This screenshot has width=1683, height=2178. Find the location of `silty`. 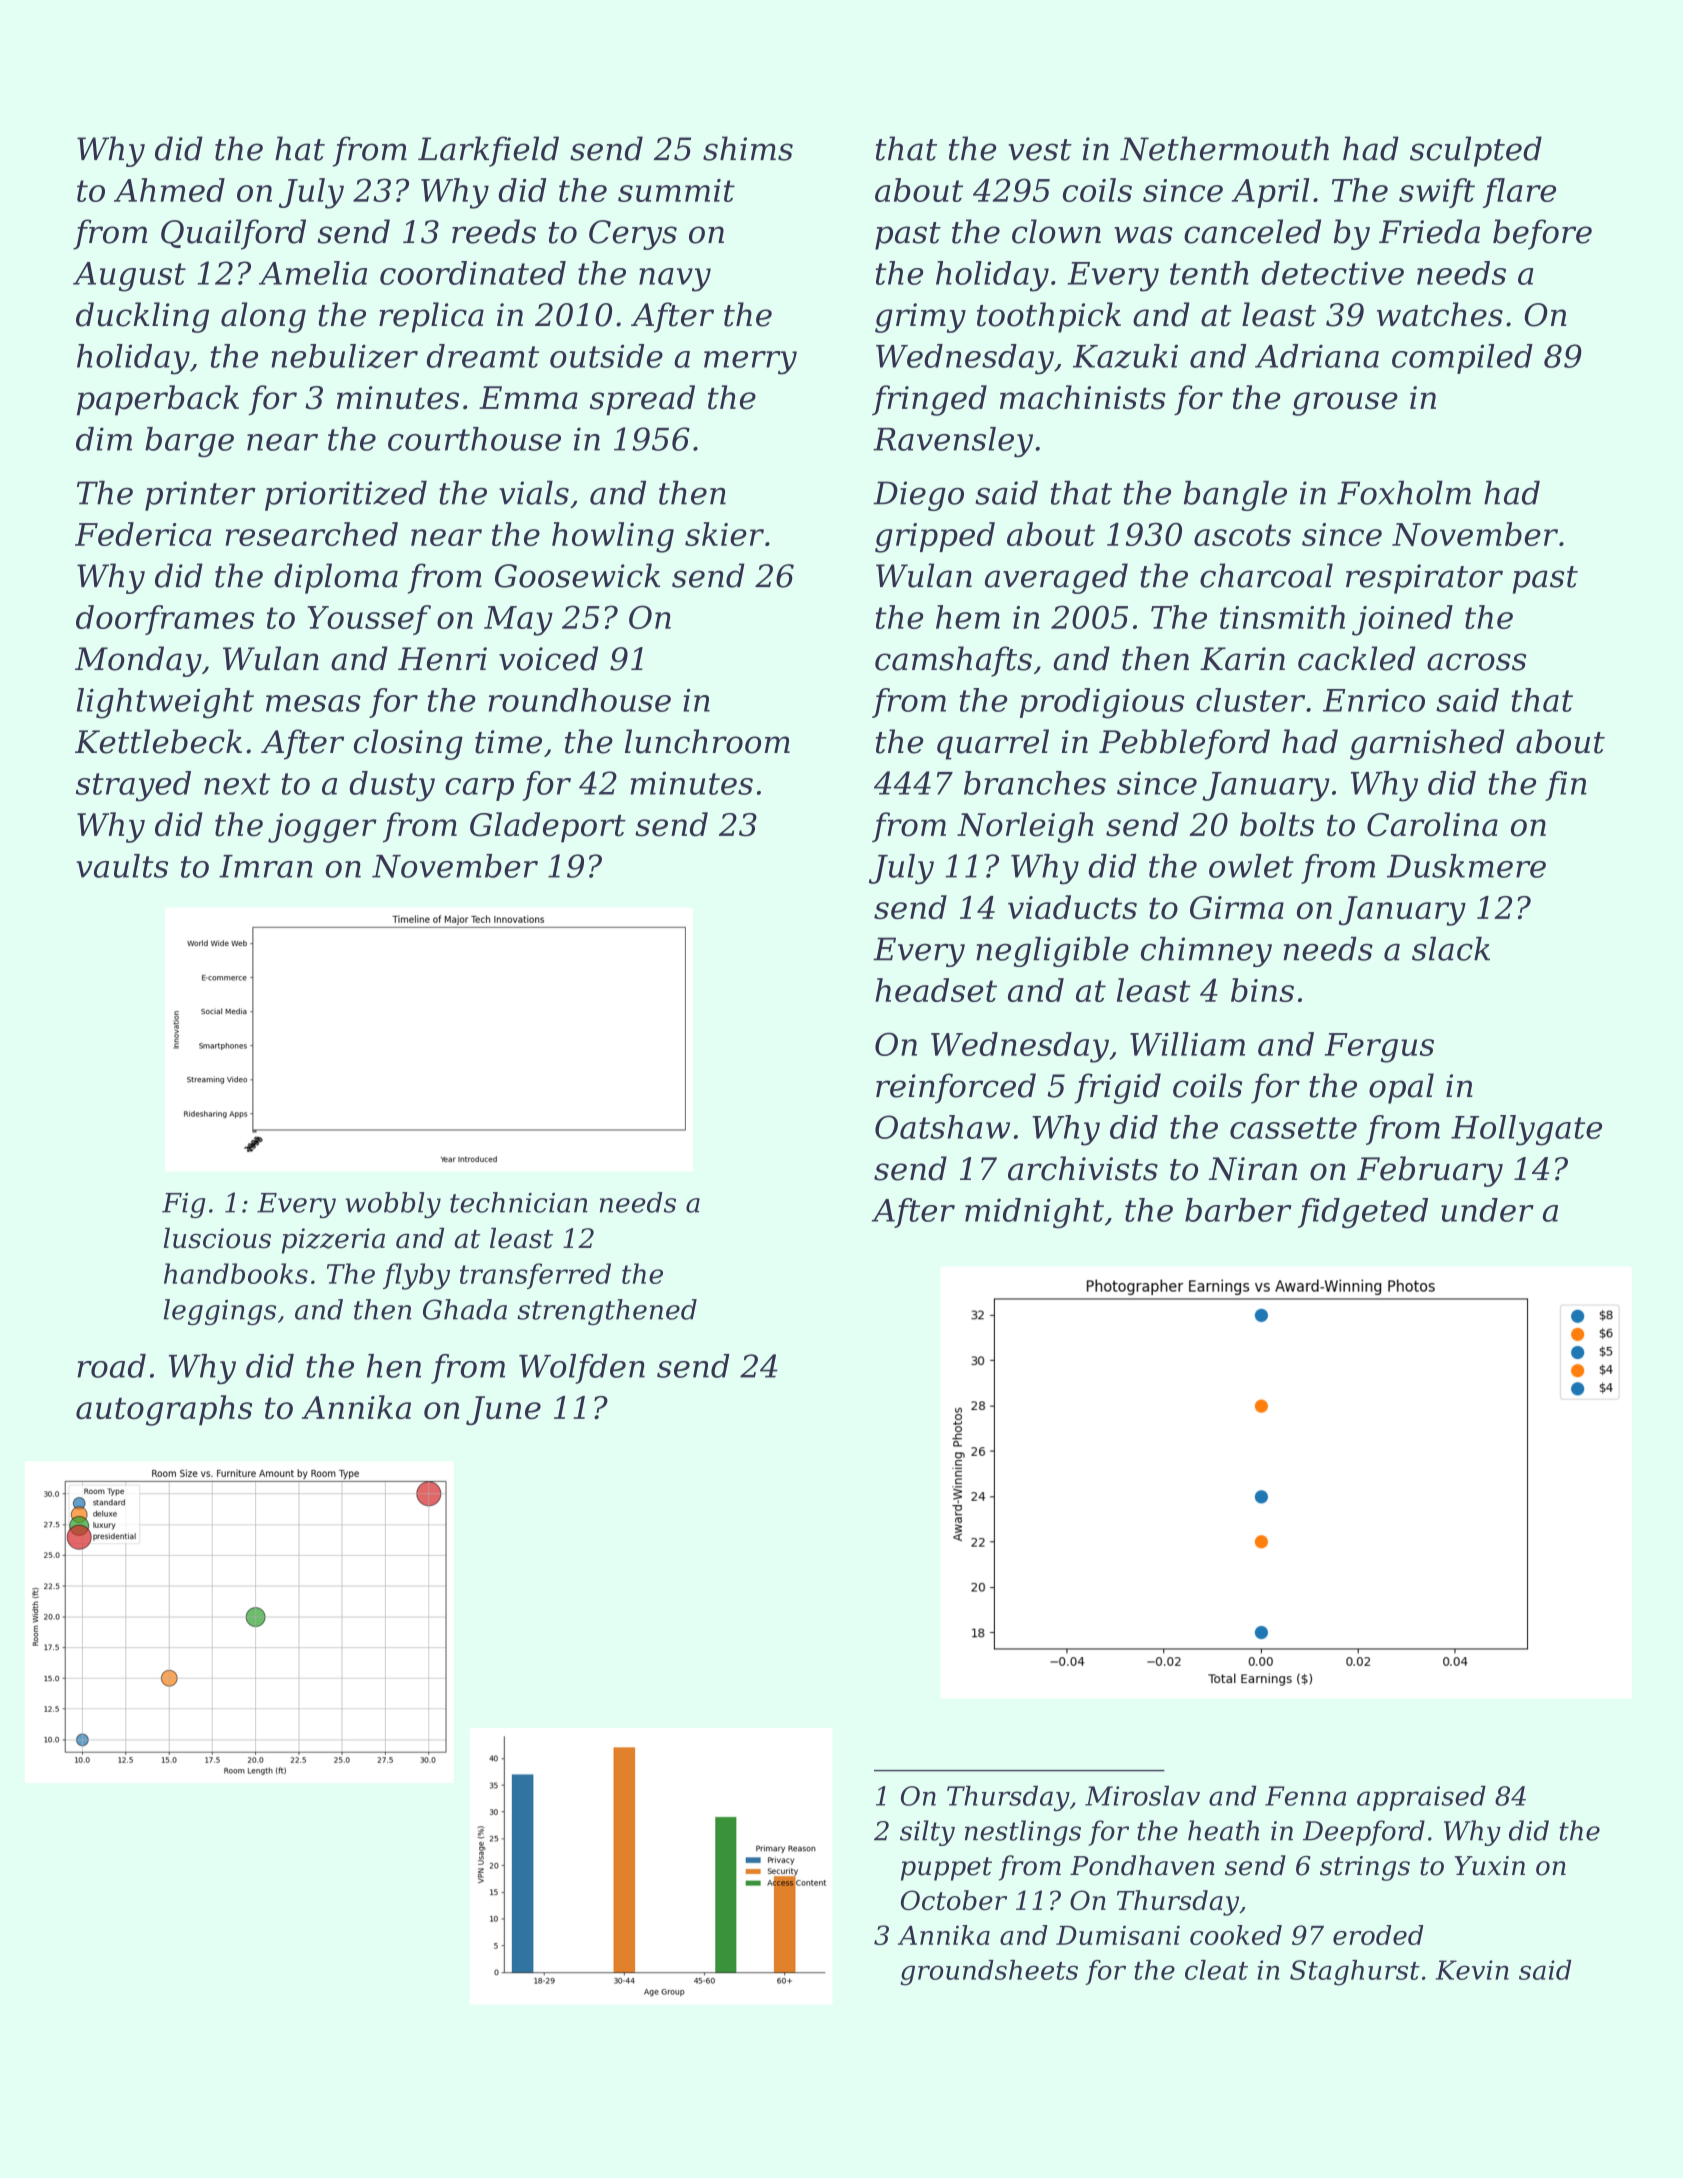

silty is located at coordinates (927, 1833).
